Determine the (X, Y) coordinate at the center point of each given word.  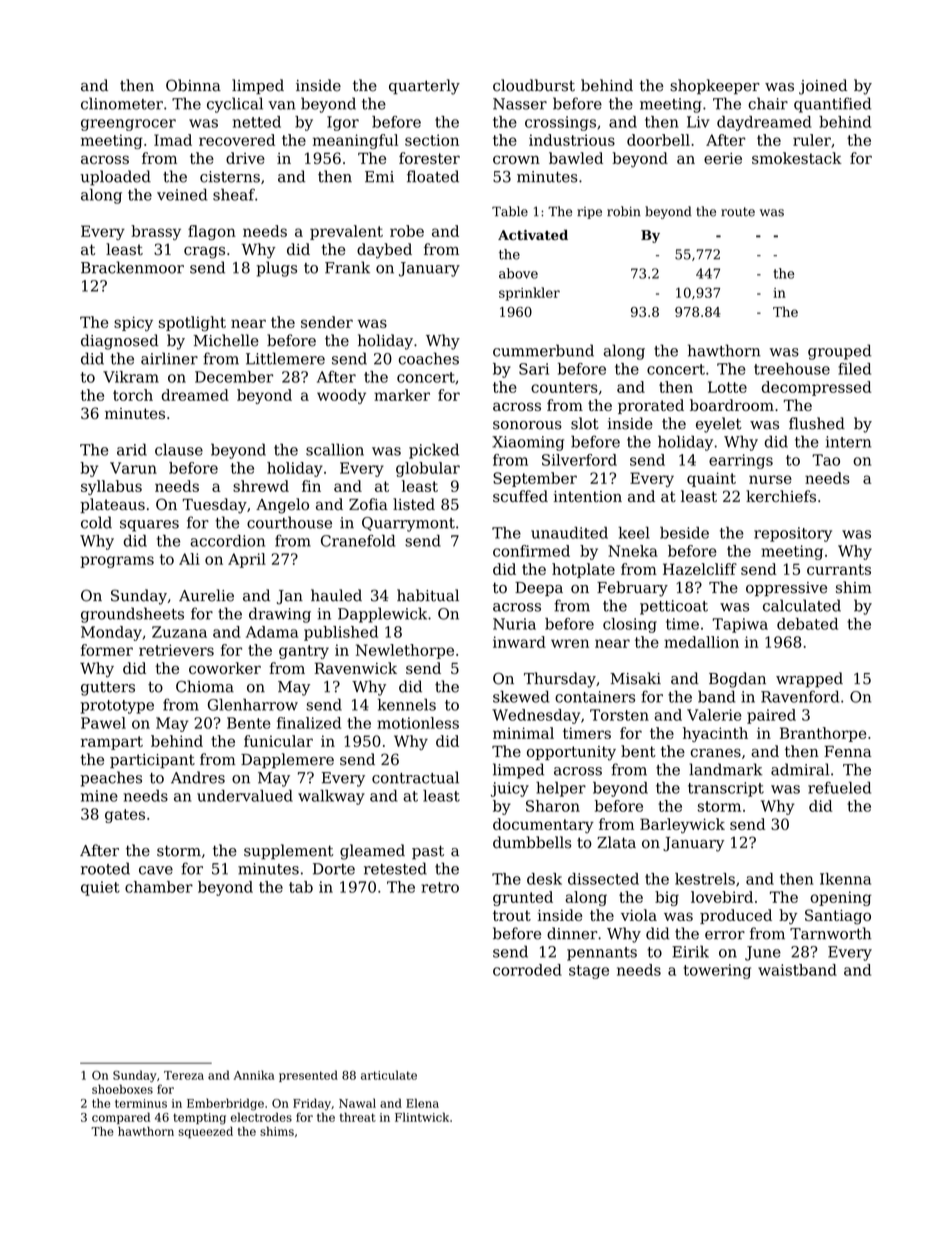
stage (589, 972)
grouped (839, 352)
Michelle (226, 340)
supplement (288, 852)
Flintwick (422, 1117)
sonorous (527, 425)
